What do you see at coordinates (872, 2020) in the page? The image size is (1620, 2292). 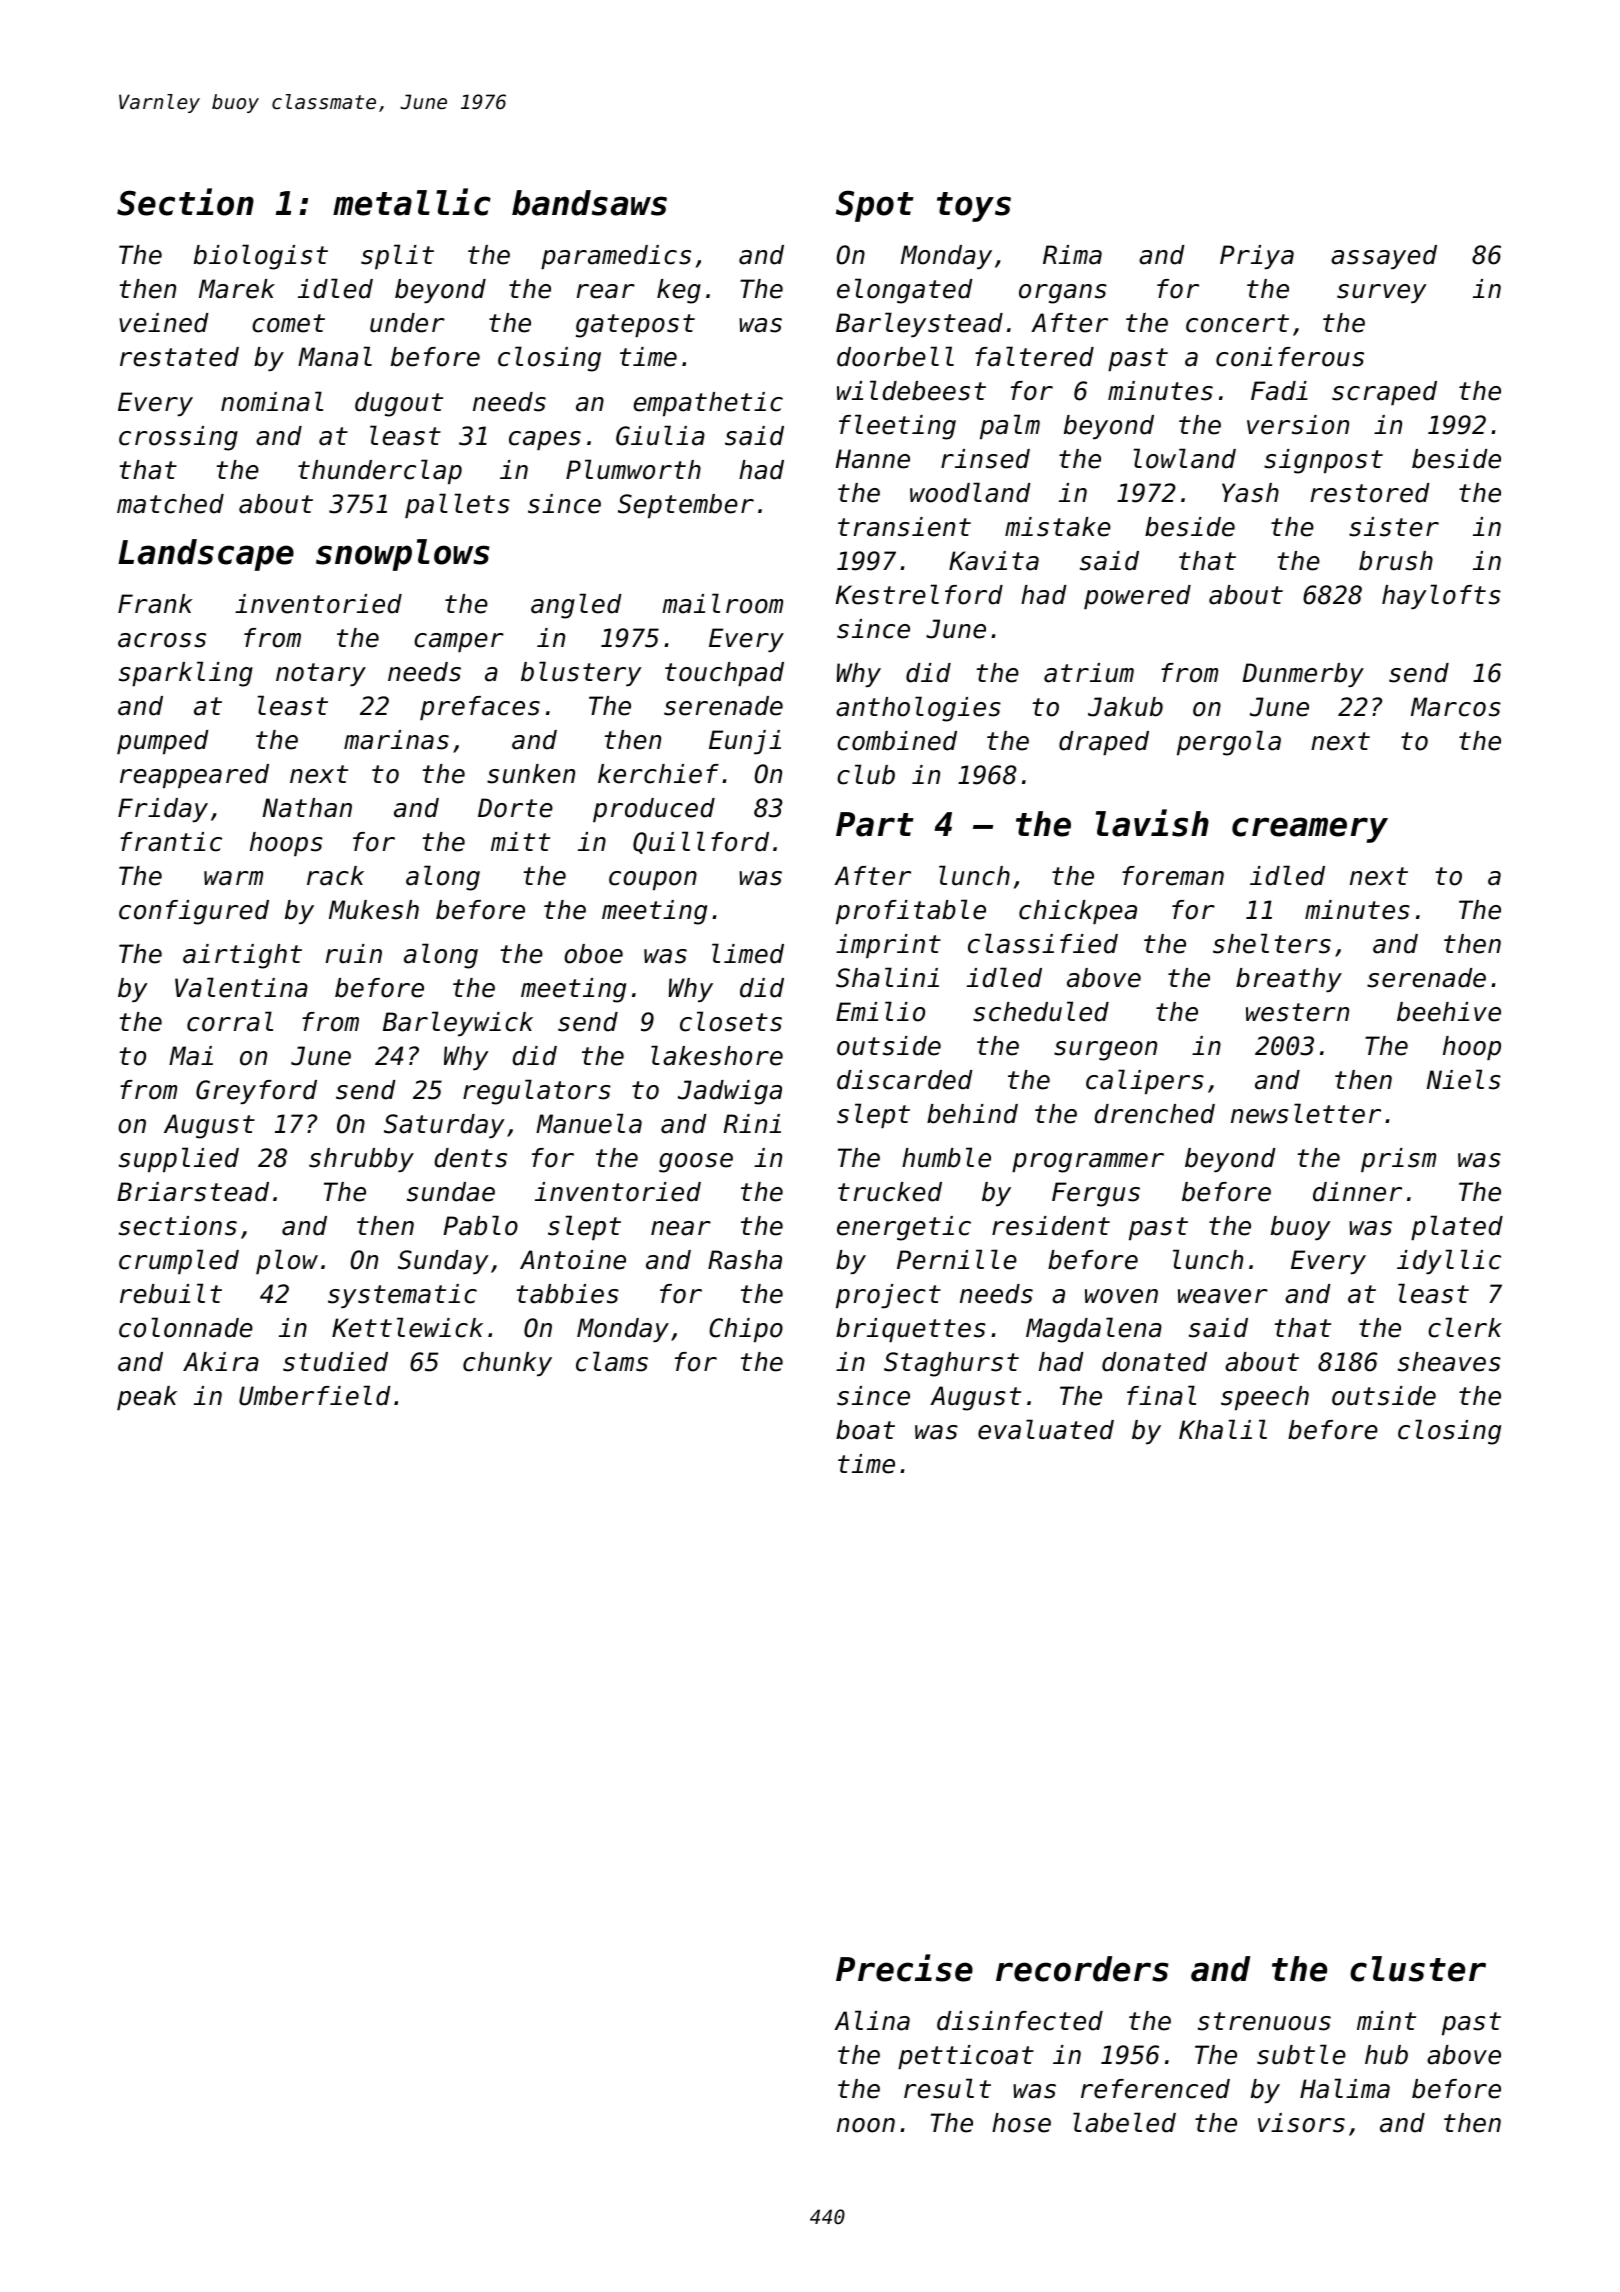 I see `Alina` at bounding box center [872, 2020].
